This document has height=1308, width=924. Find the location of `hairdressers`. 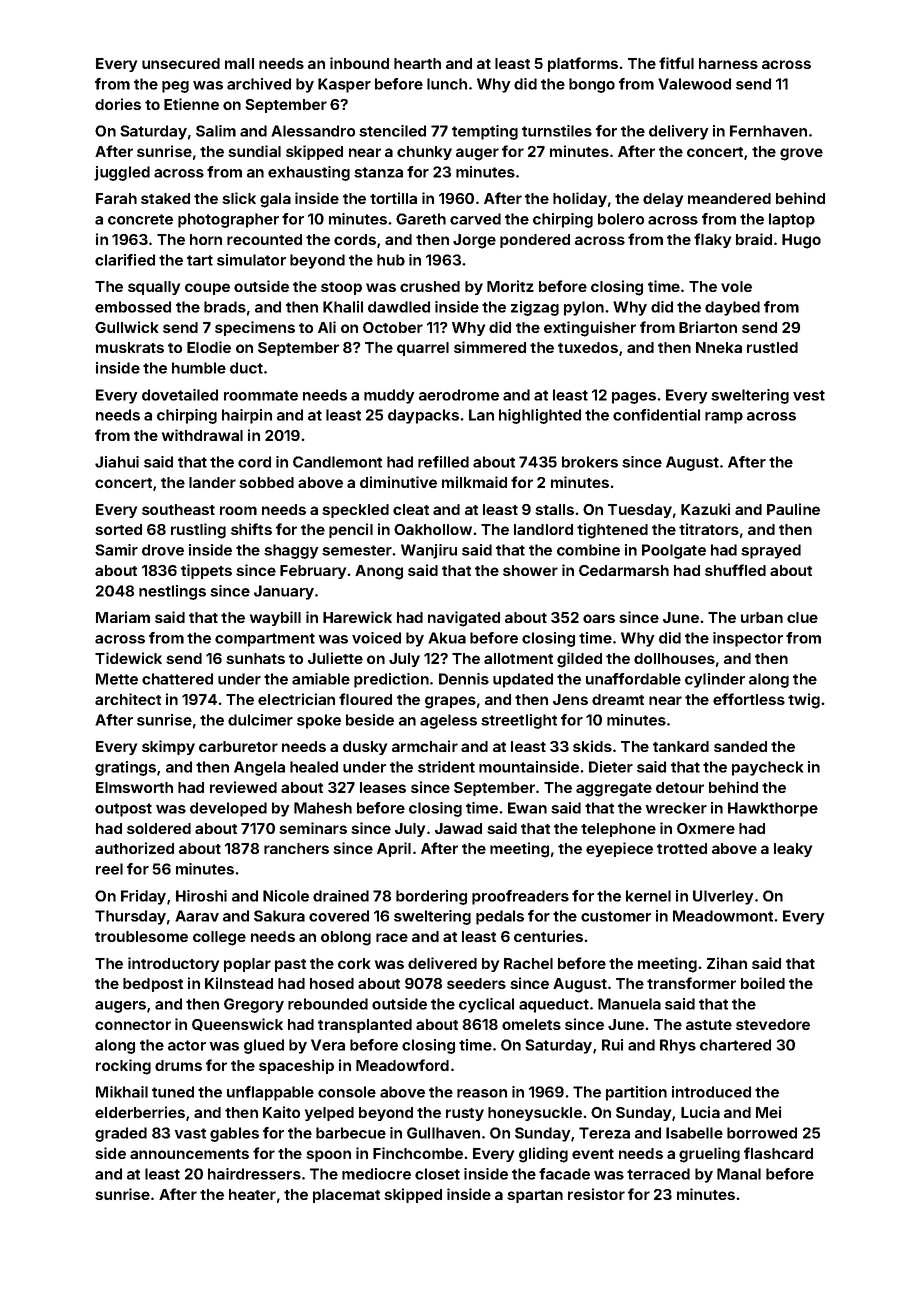

hairdressers is located at coordinates (254, 1174).
